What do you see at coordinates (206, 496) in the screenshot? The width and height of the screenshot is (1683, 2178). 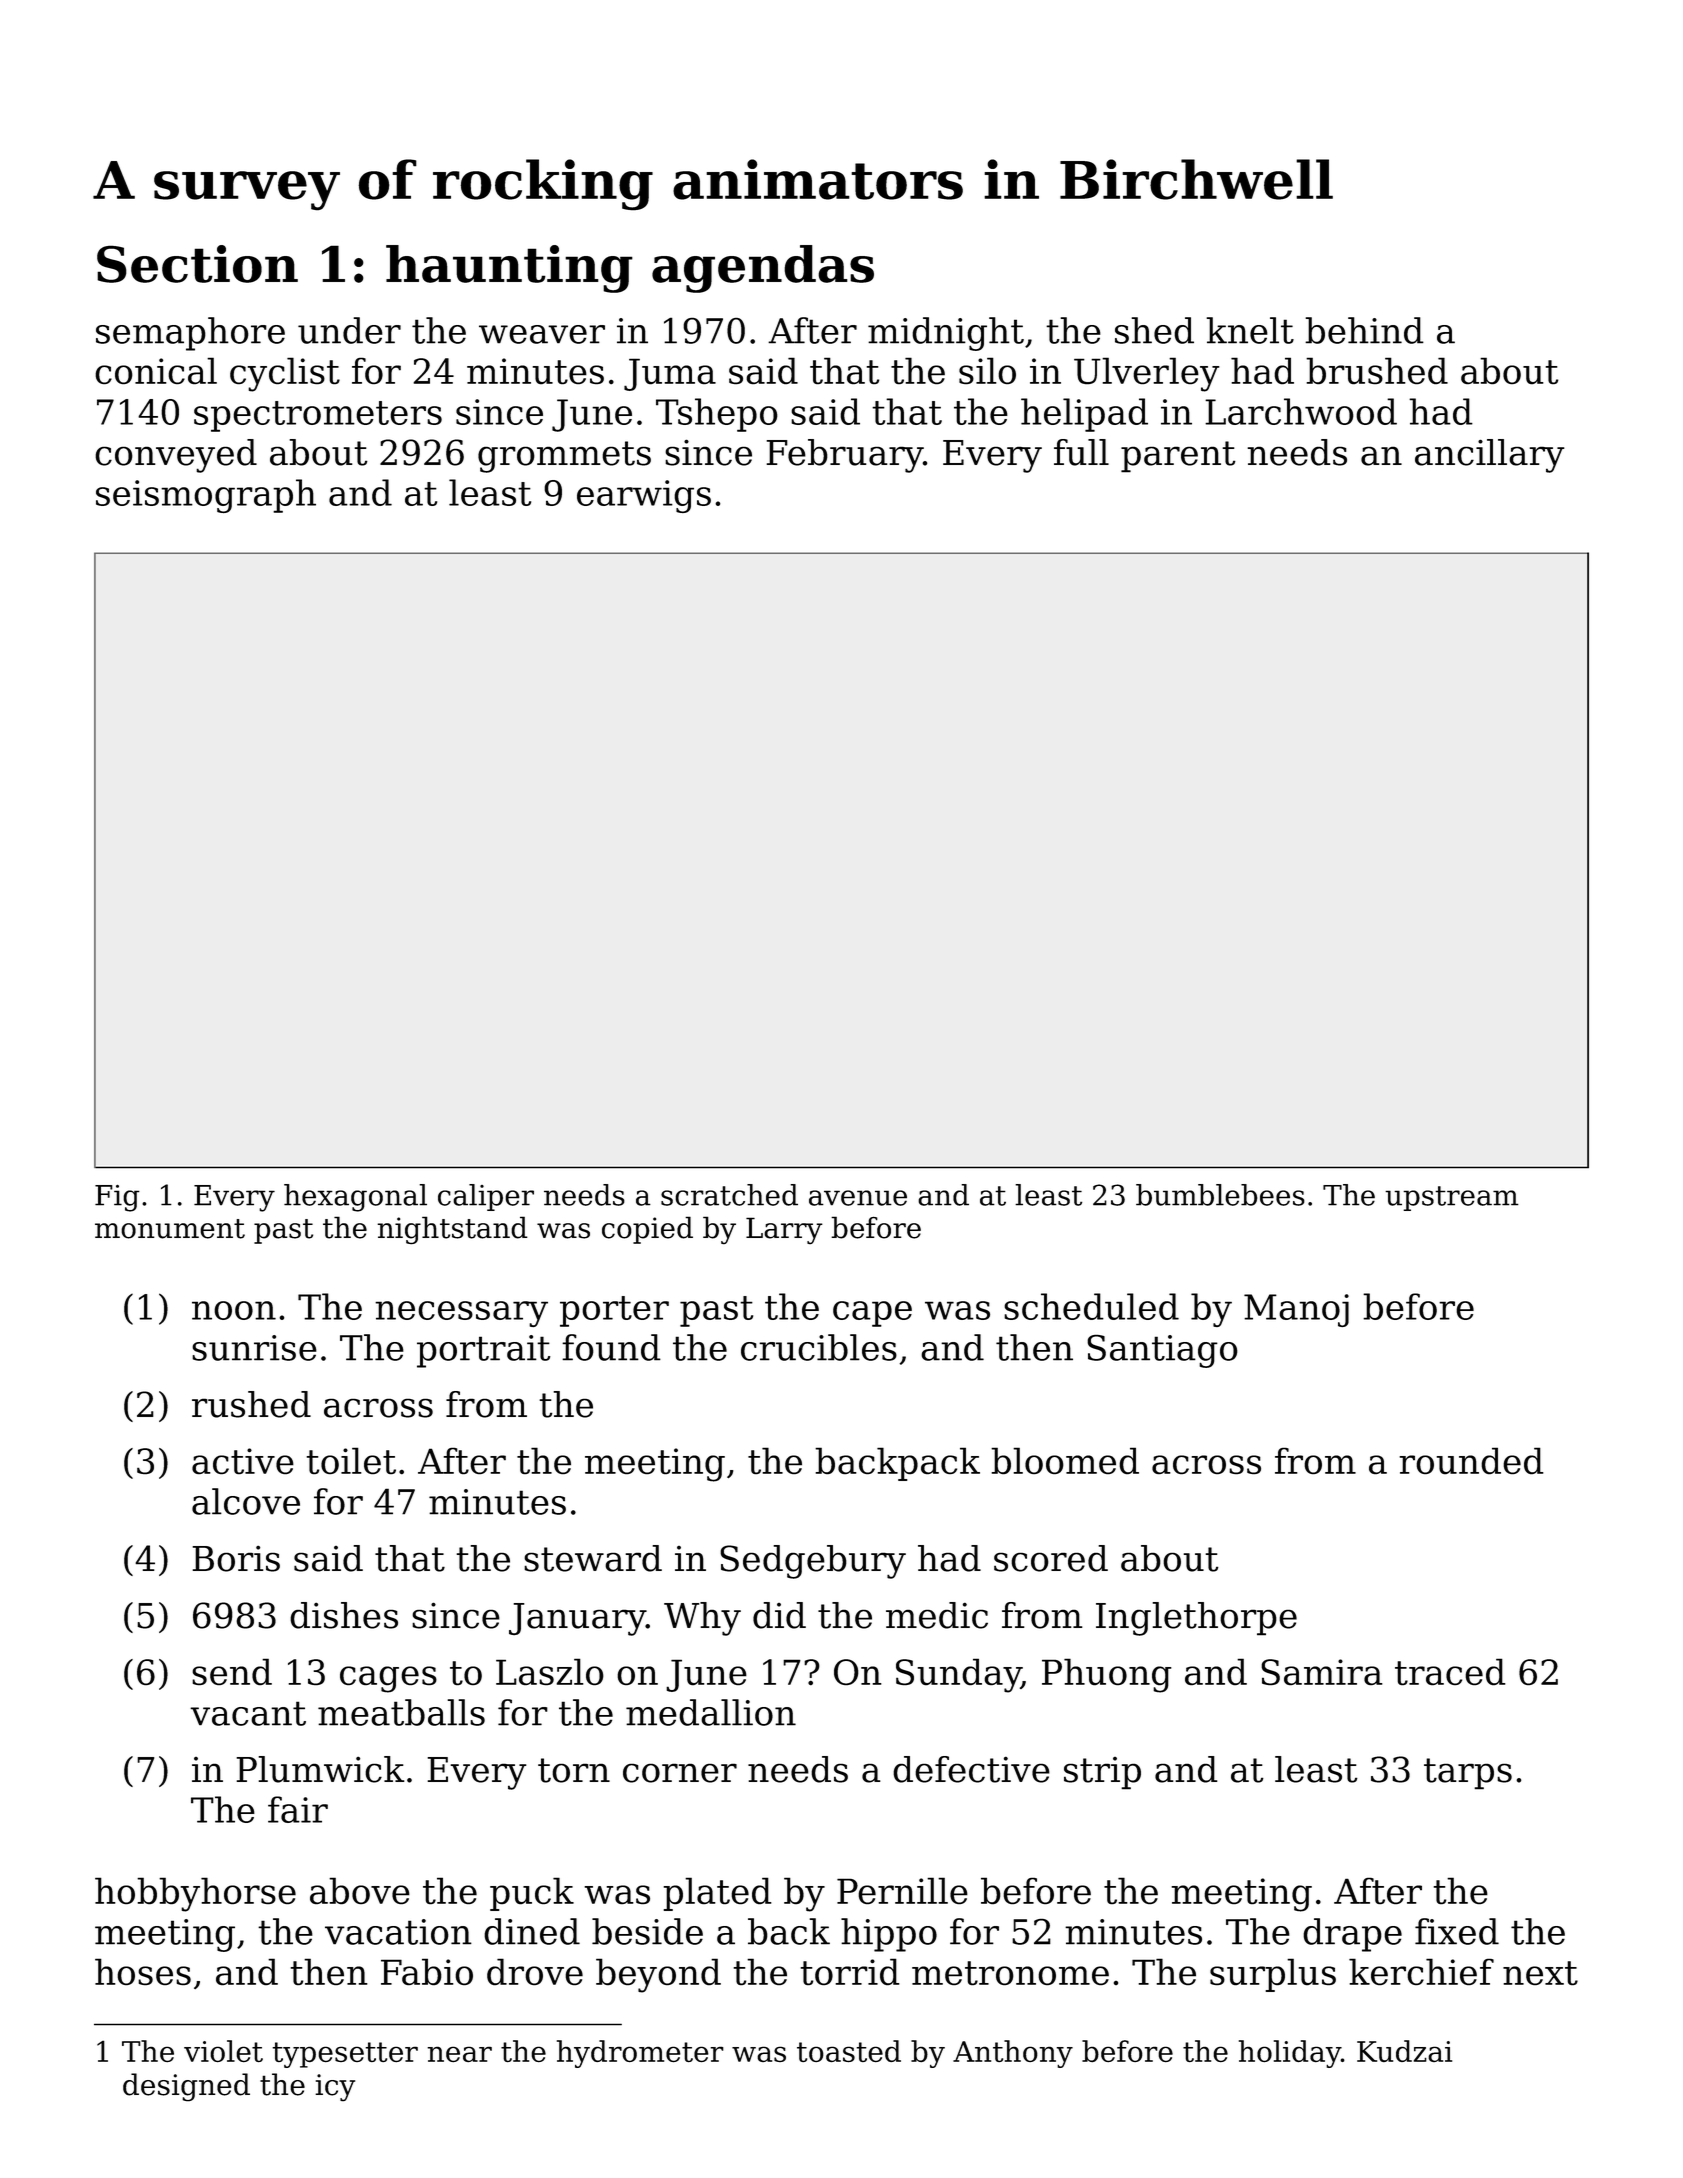 I see `seismograph` at bounding box center [206, 496].
